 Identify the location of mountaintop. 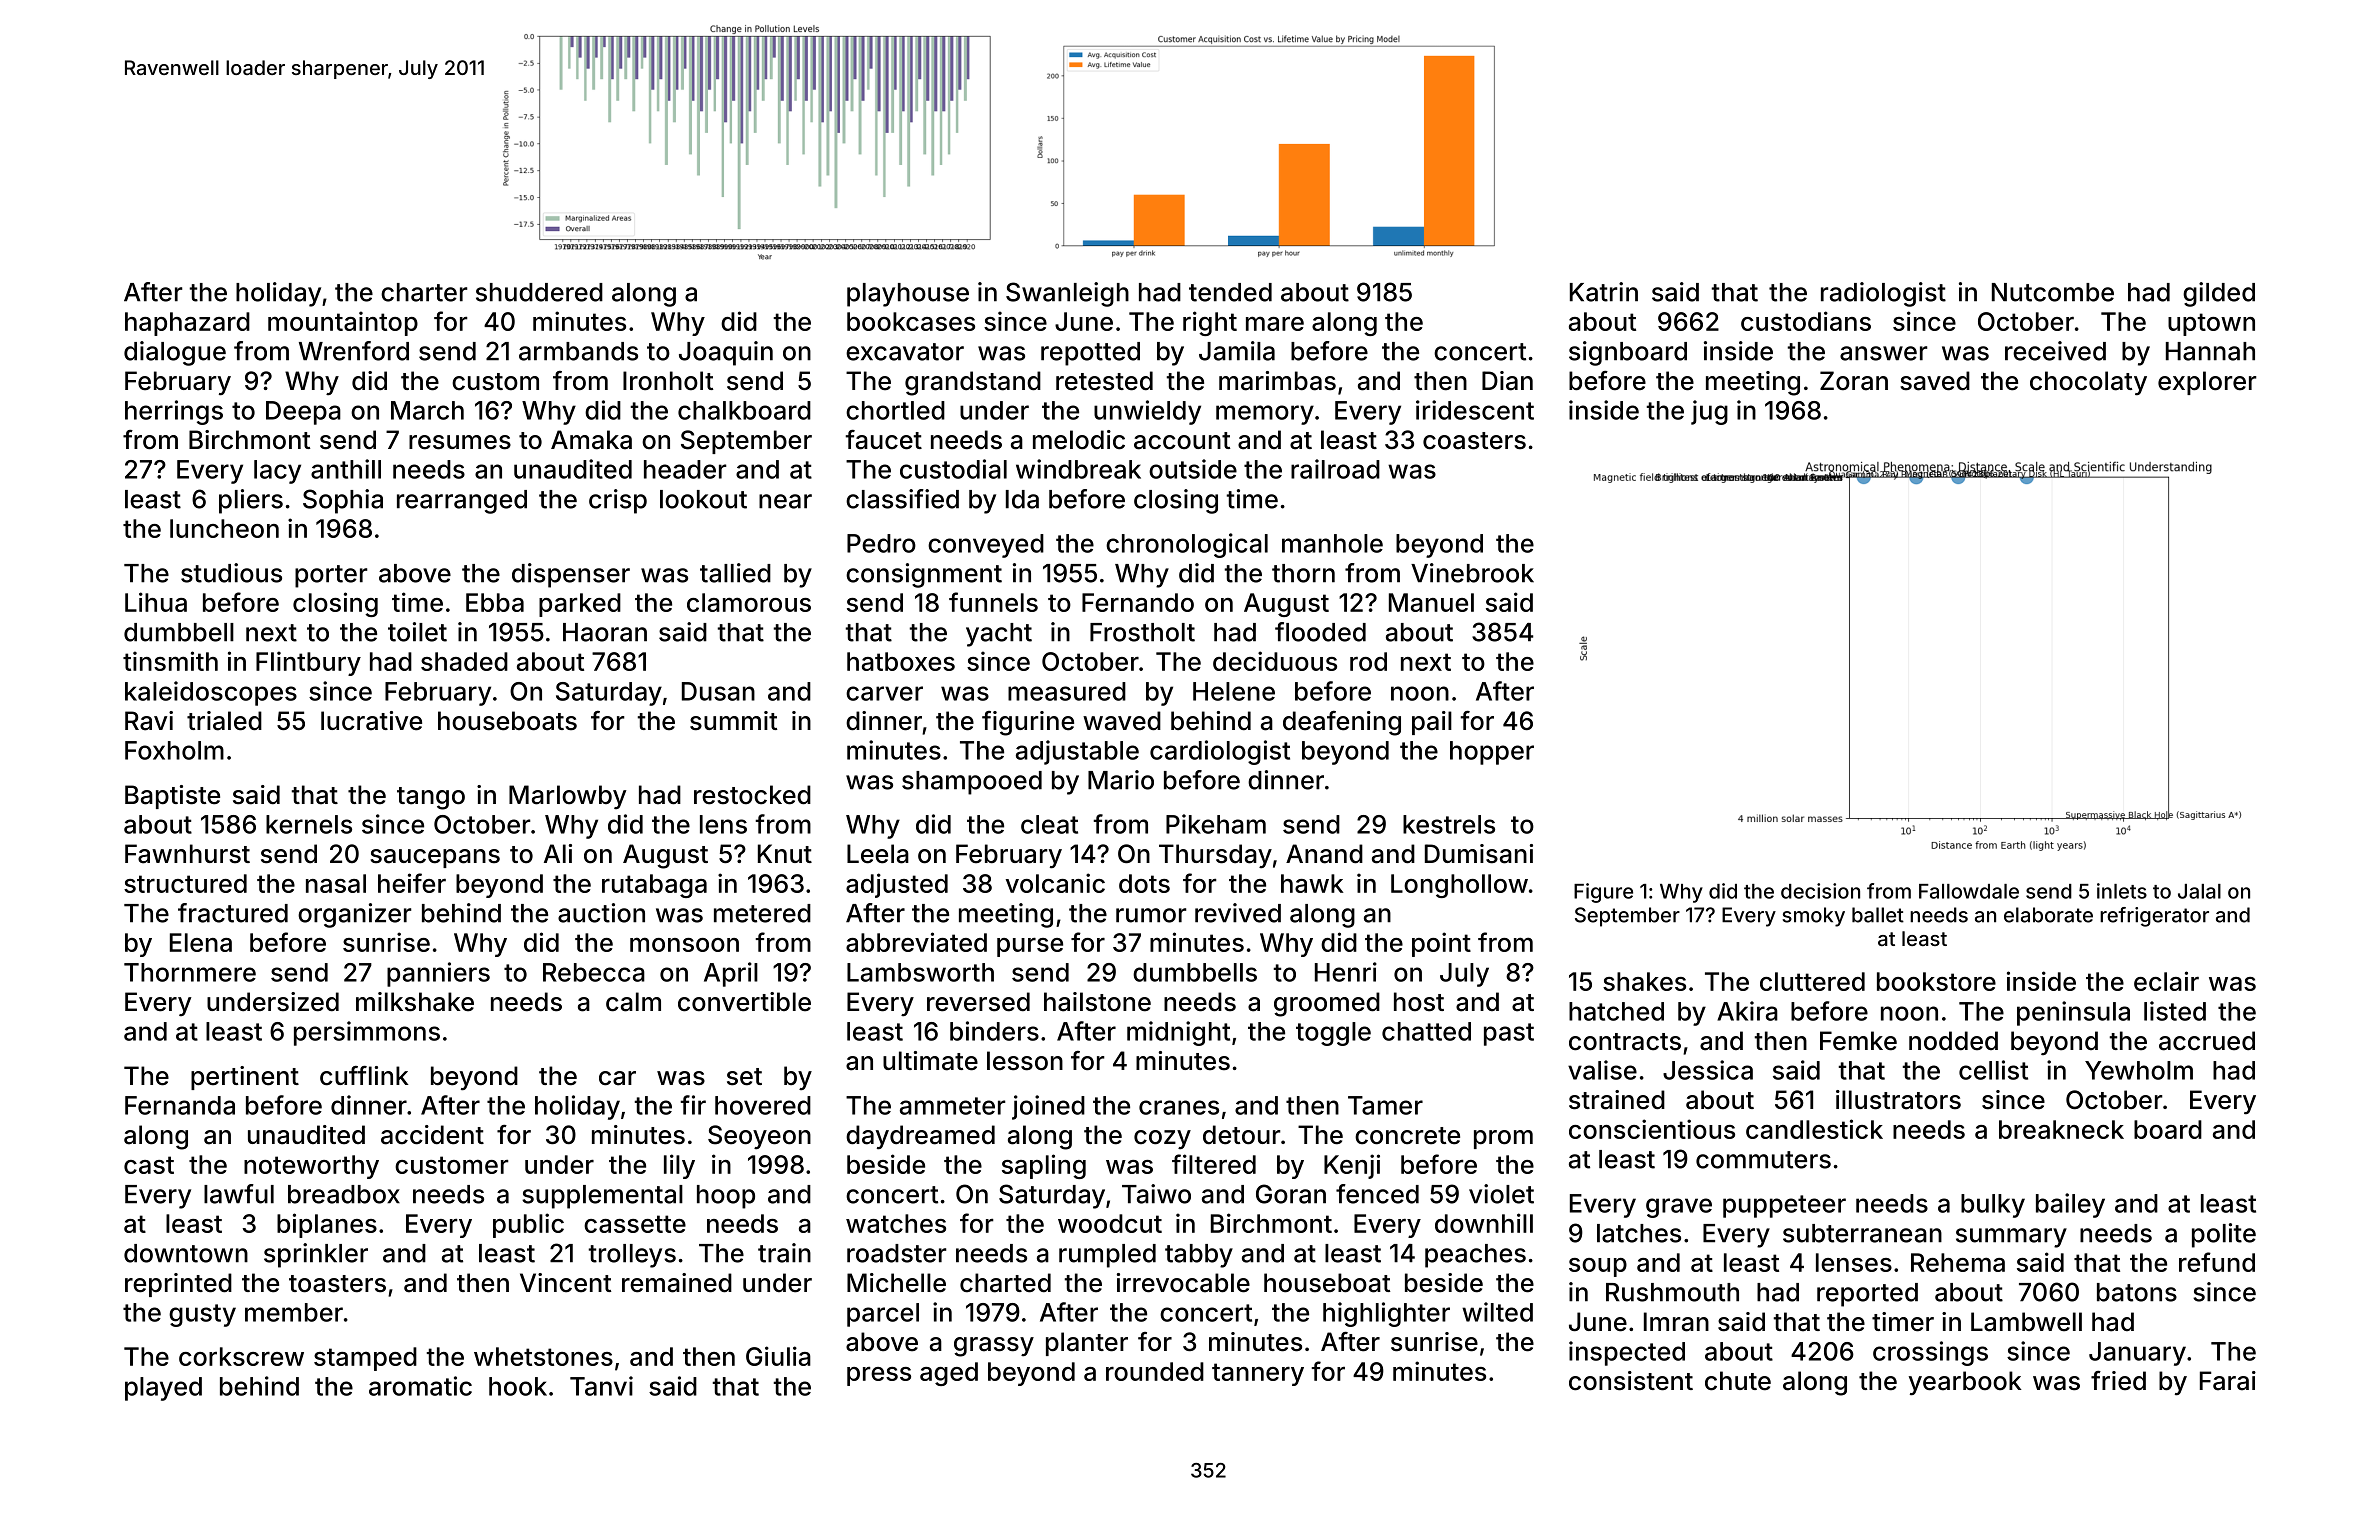
(343, 323).
